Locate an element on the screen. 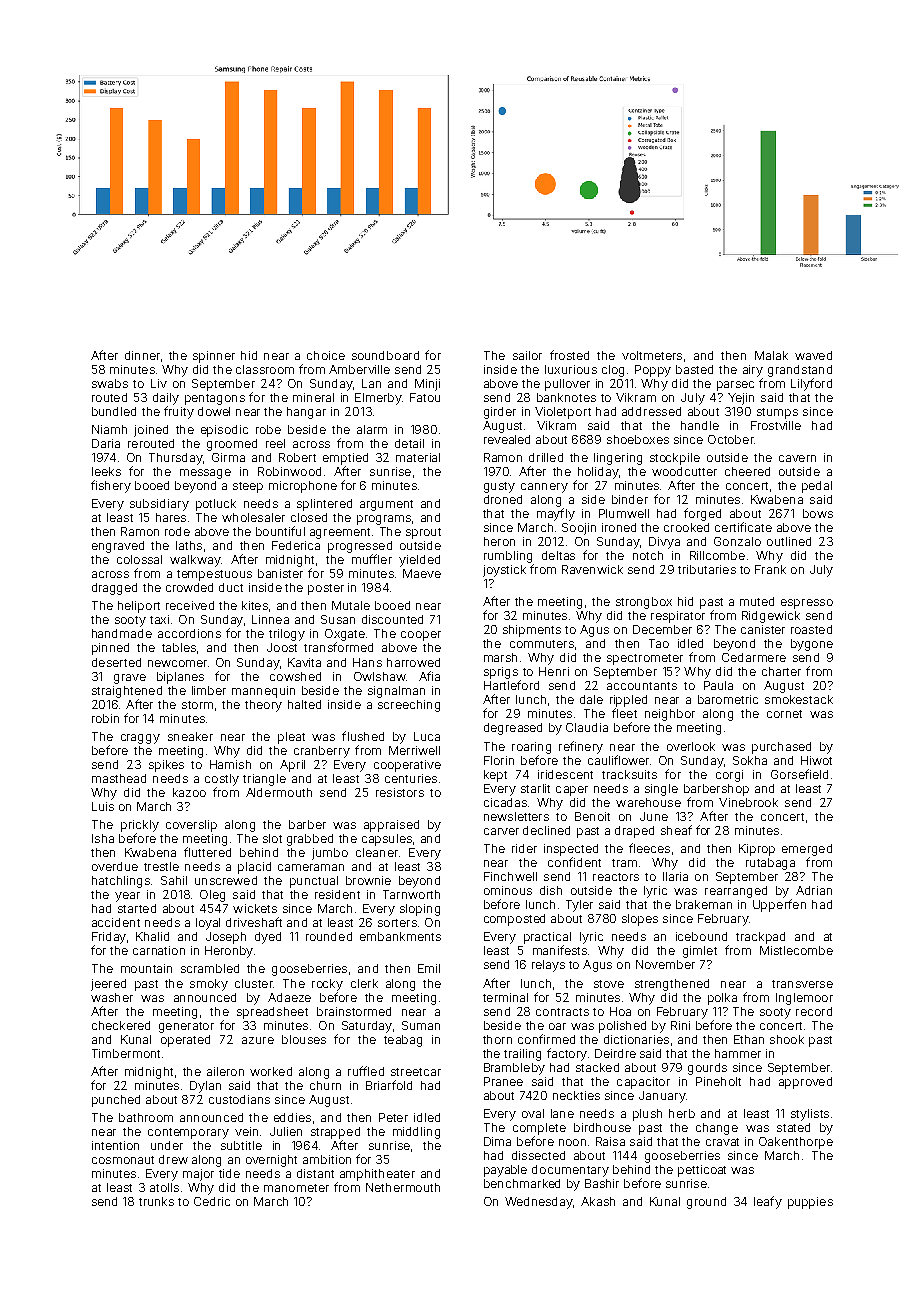 This screenshot has height=1314, width=924. ambition is located at coordinates (327, 1159).
